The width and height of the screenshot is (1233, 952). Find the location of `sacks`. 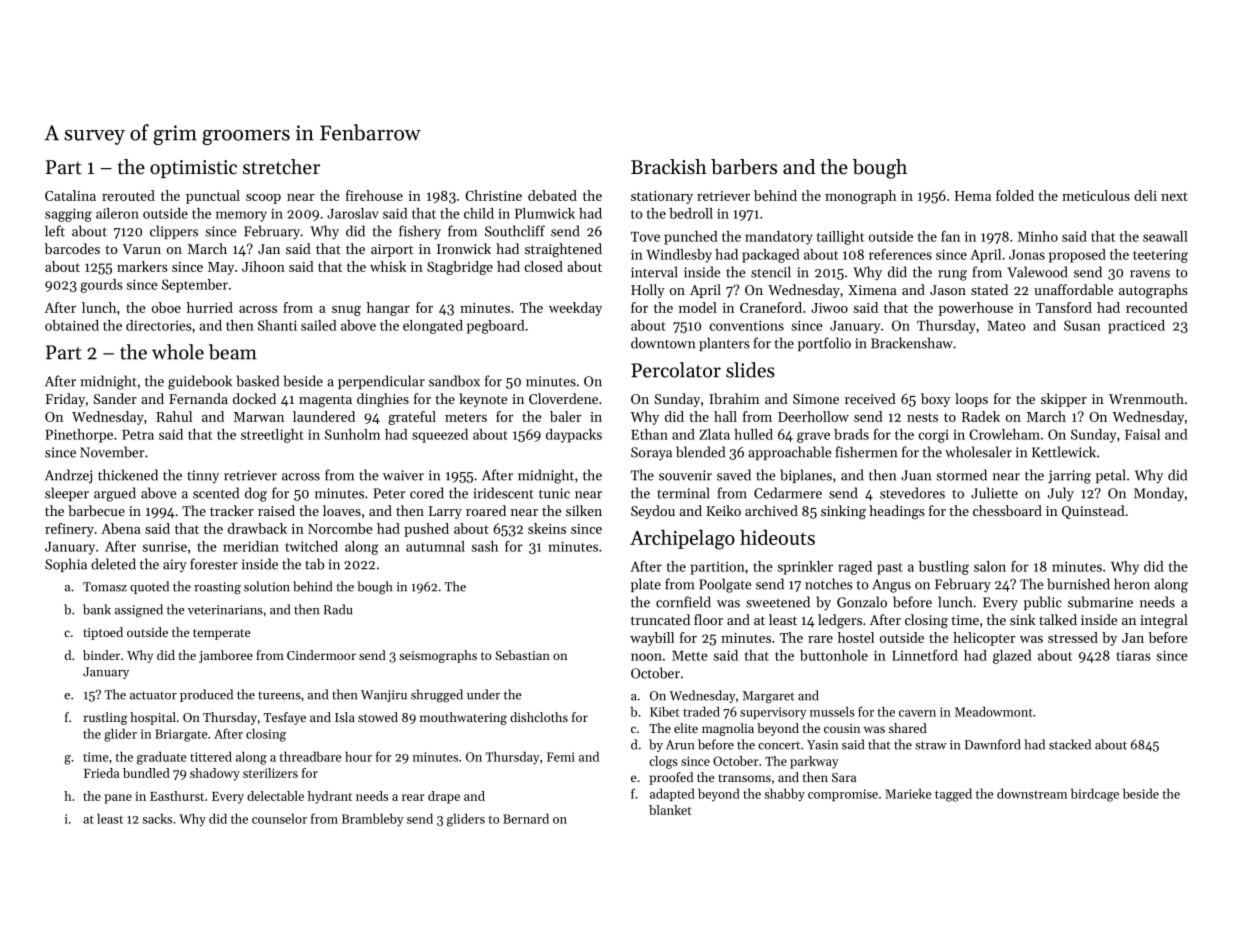

sacks is located at coordinates (157, 818).
